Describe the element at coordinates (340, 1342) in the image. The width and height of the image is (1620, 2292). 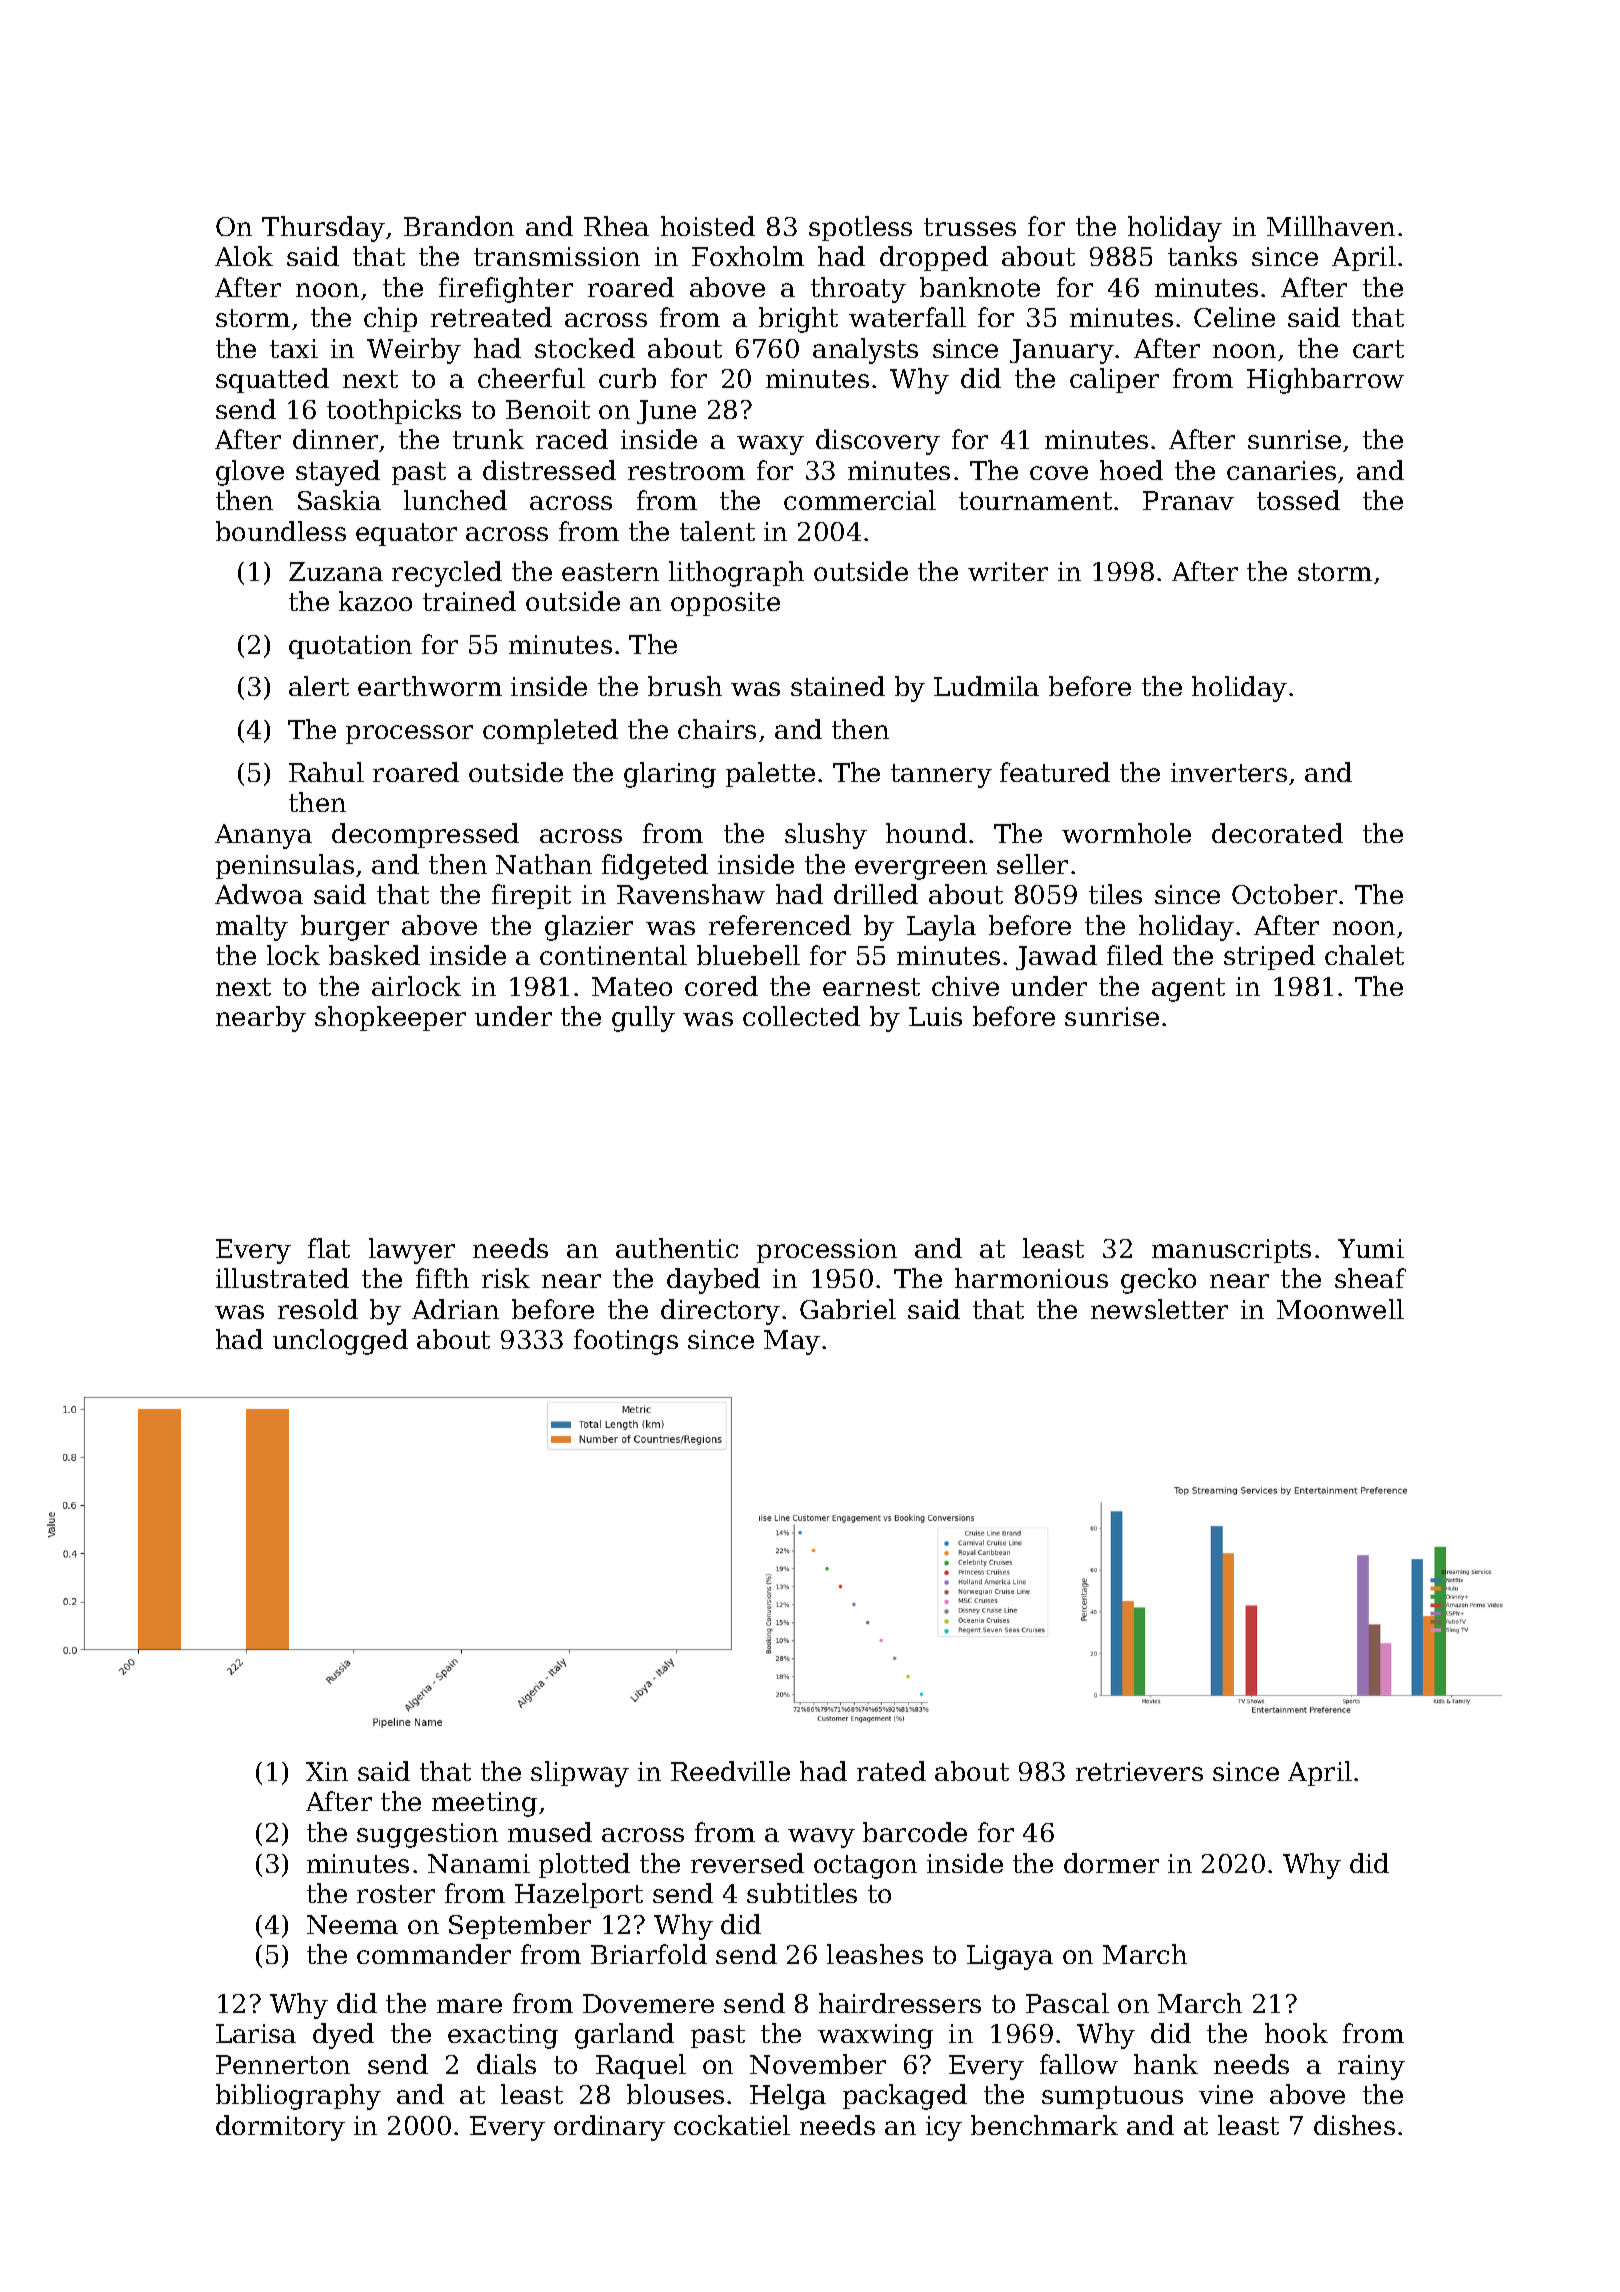
I see `unclogged` at that location.
